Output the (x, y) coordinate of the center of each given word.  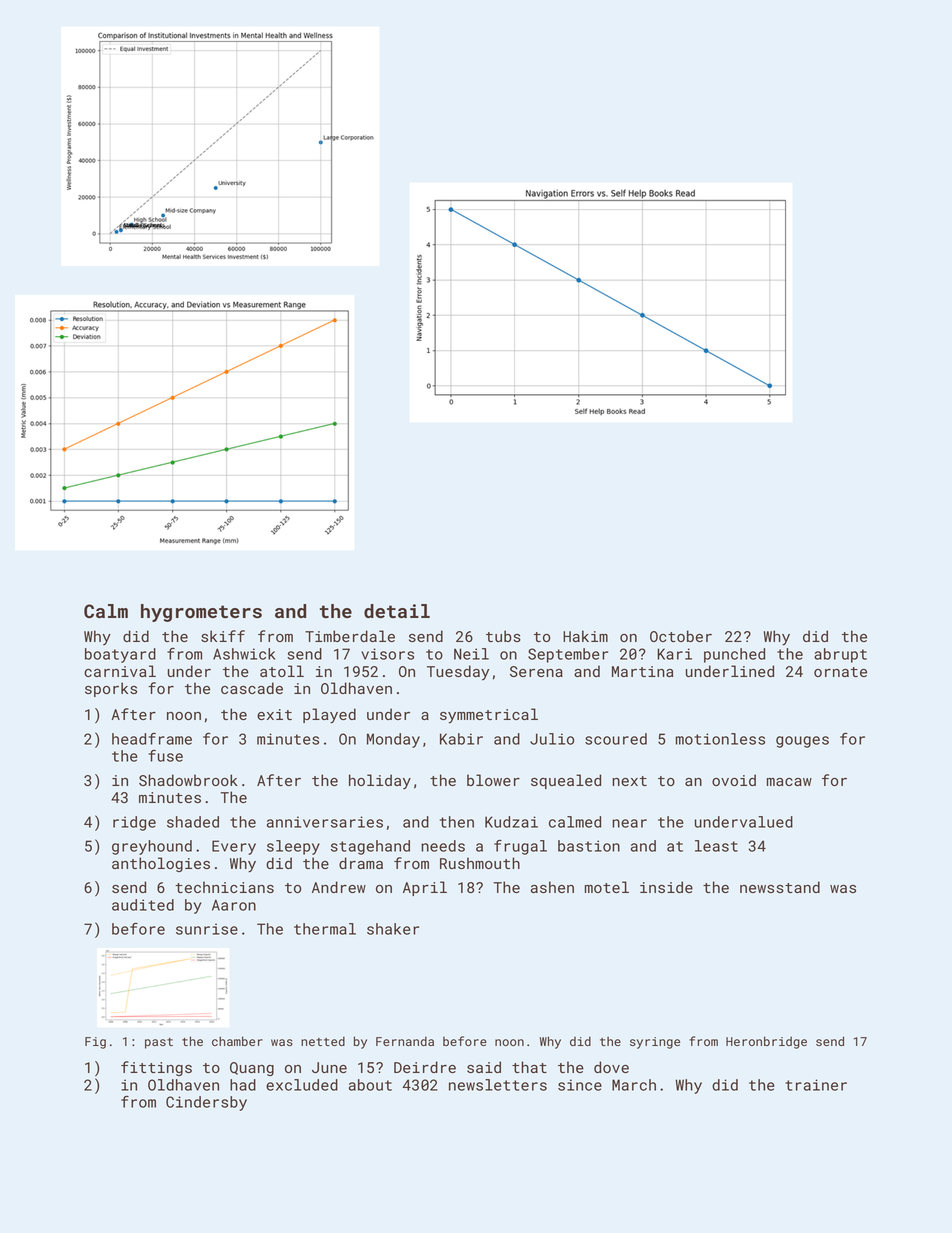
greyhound (152, 847)
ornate (840, 672)
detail (397, 611)
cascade (252, 688)
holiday (380, 781)
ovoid (734, 780)
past (159, 1043)
